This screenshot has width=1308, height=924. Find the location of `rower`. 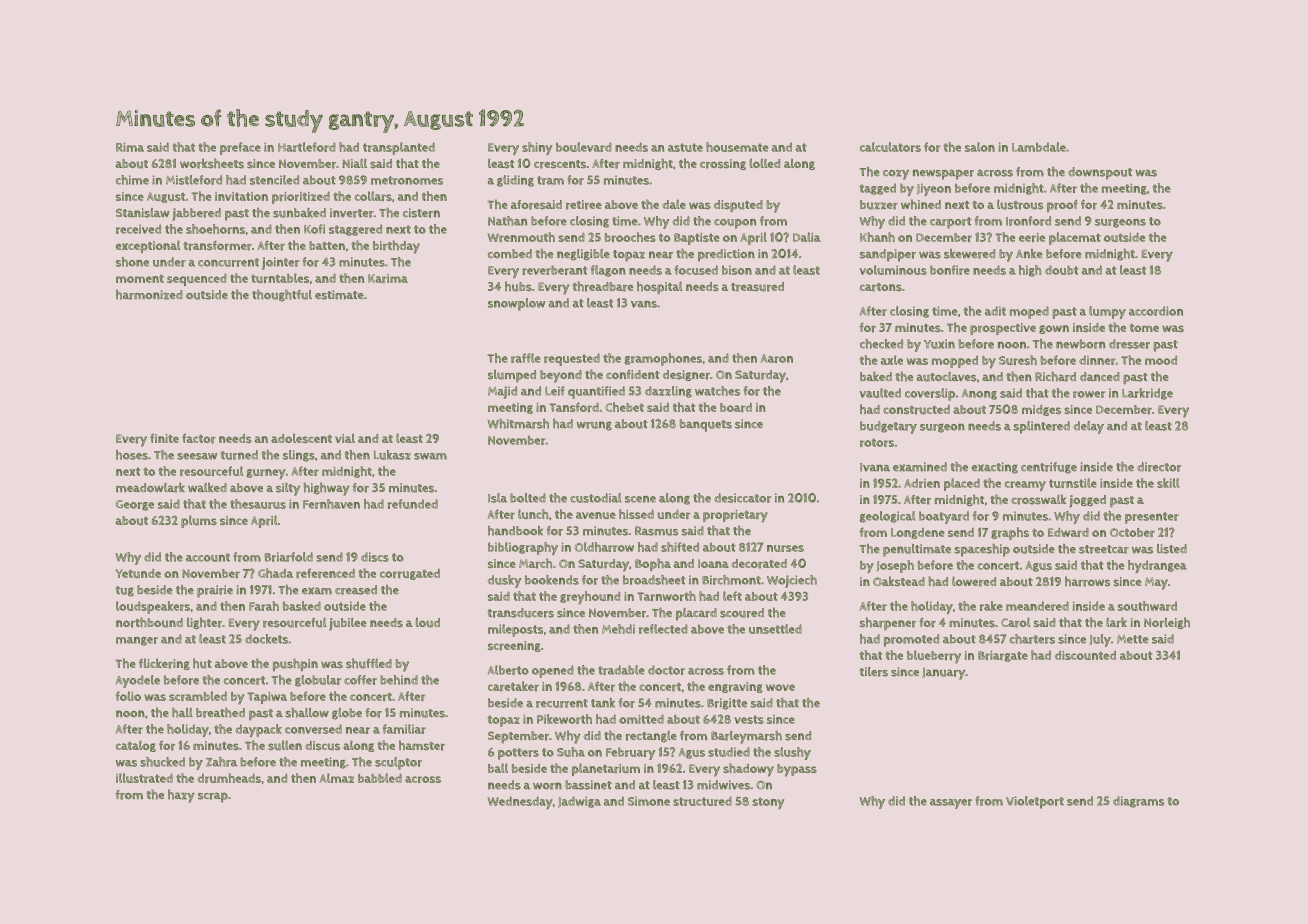

rower is located at coordinates (1089, 394).
